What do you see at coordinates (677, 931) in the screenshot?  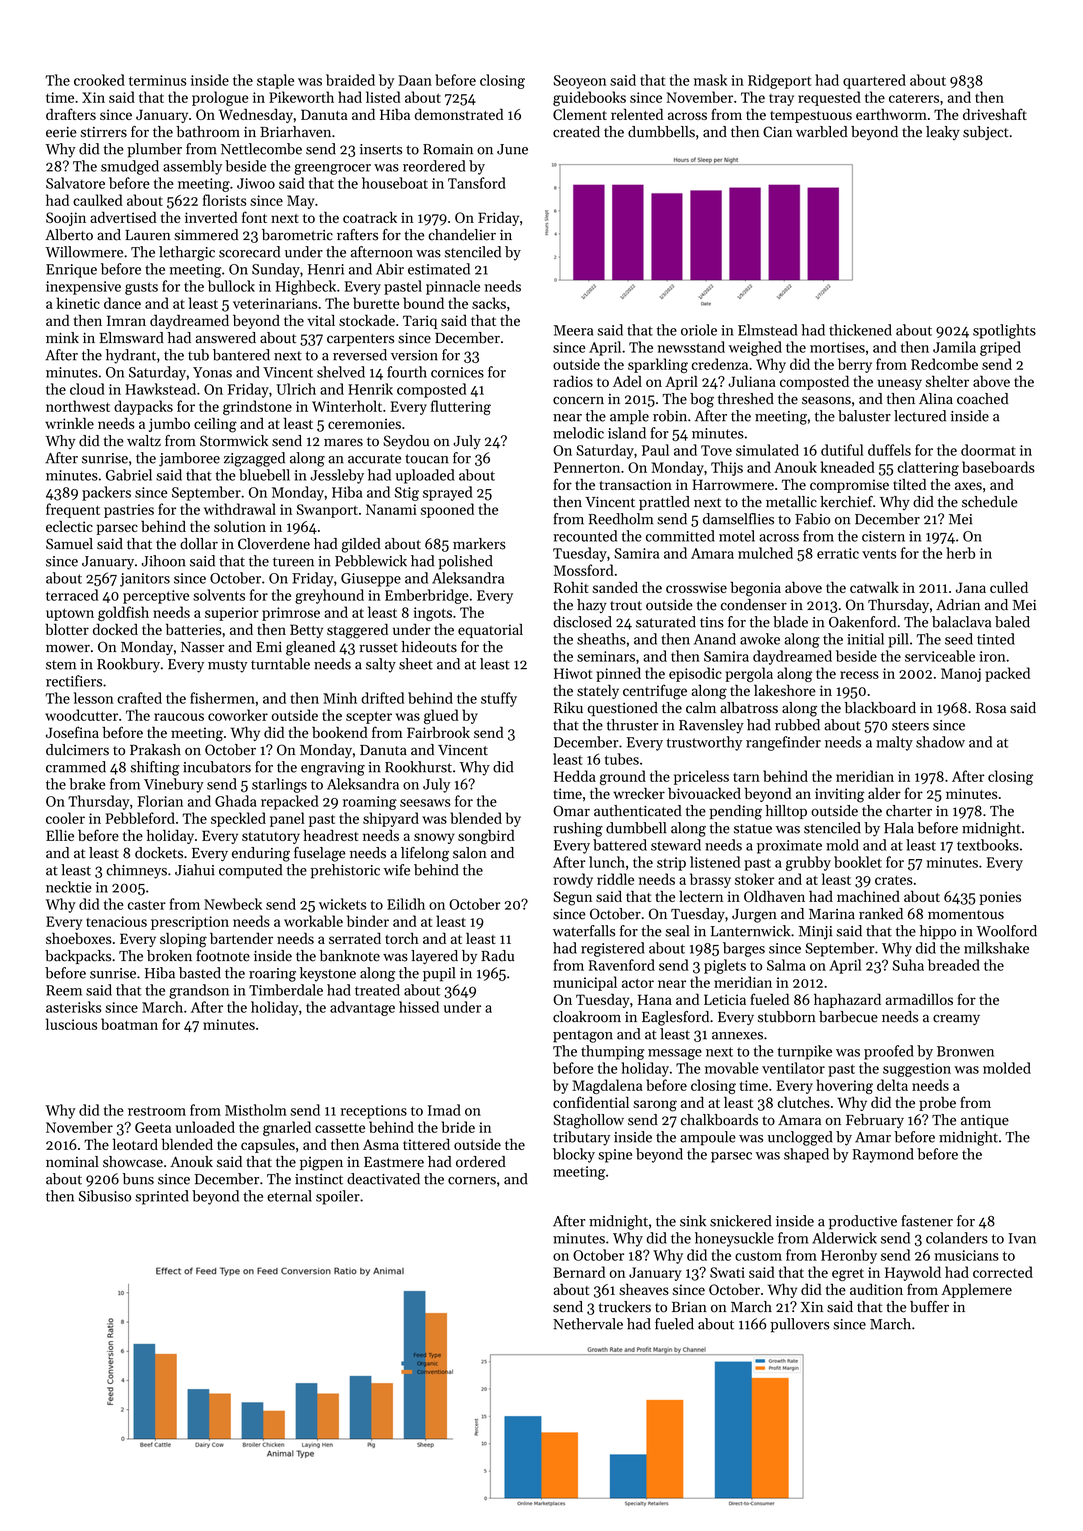 I see `seal` at bounding box center [677, 931].
